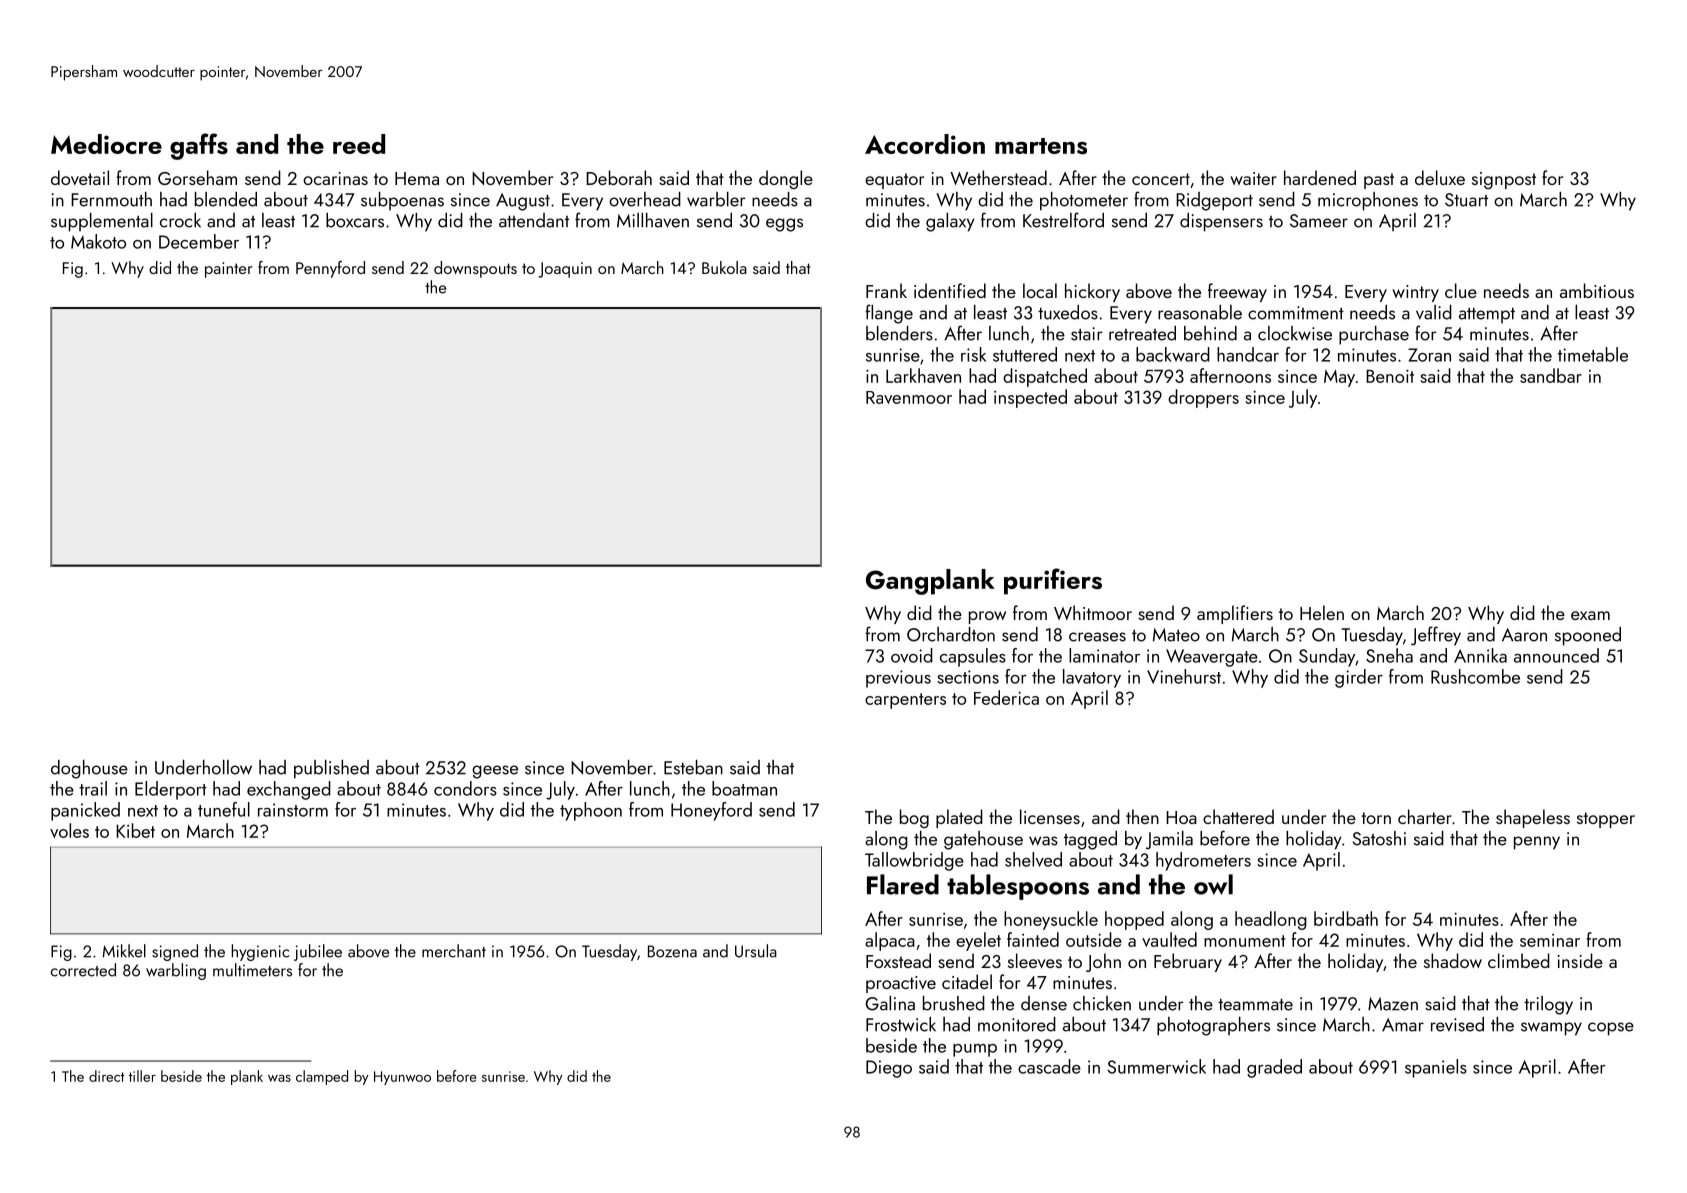 The width and height of the screenshot is (1687, 1193). Describe the element at coordinates (229, 270) in the screenshot. I see `painter` at that location.
